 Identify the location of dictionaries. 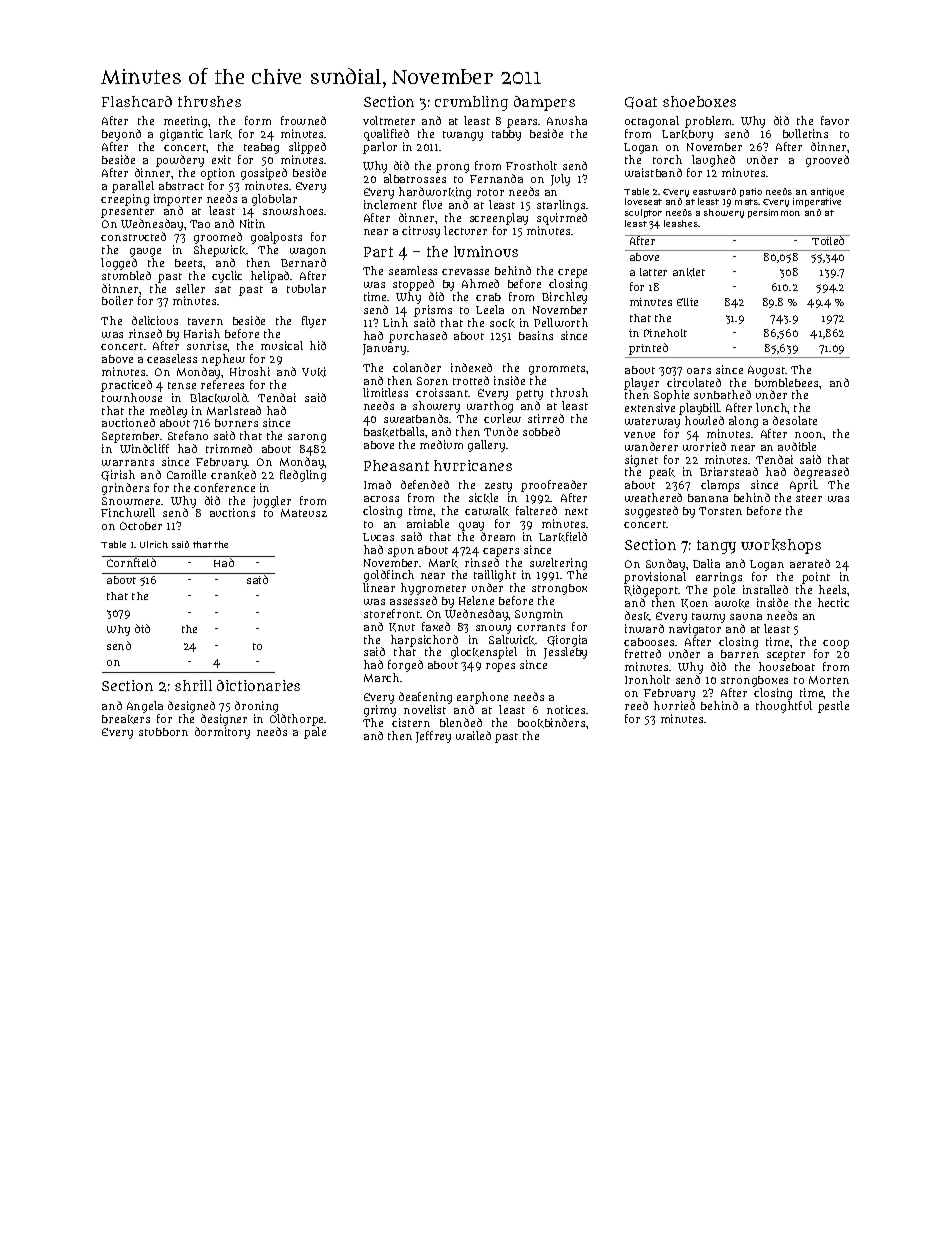
(258, 685).
